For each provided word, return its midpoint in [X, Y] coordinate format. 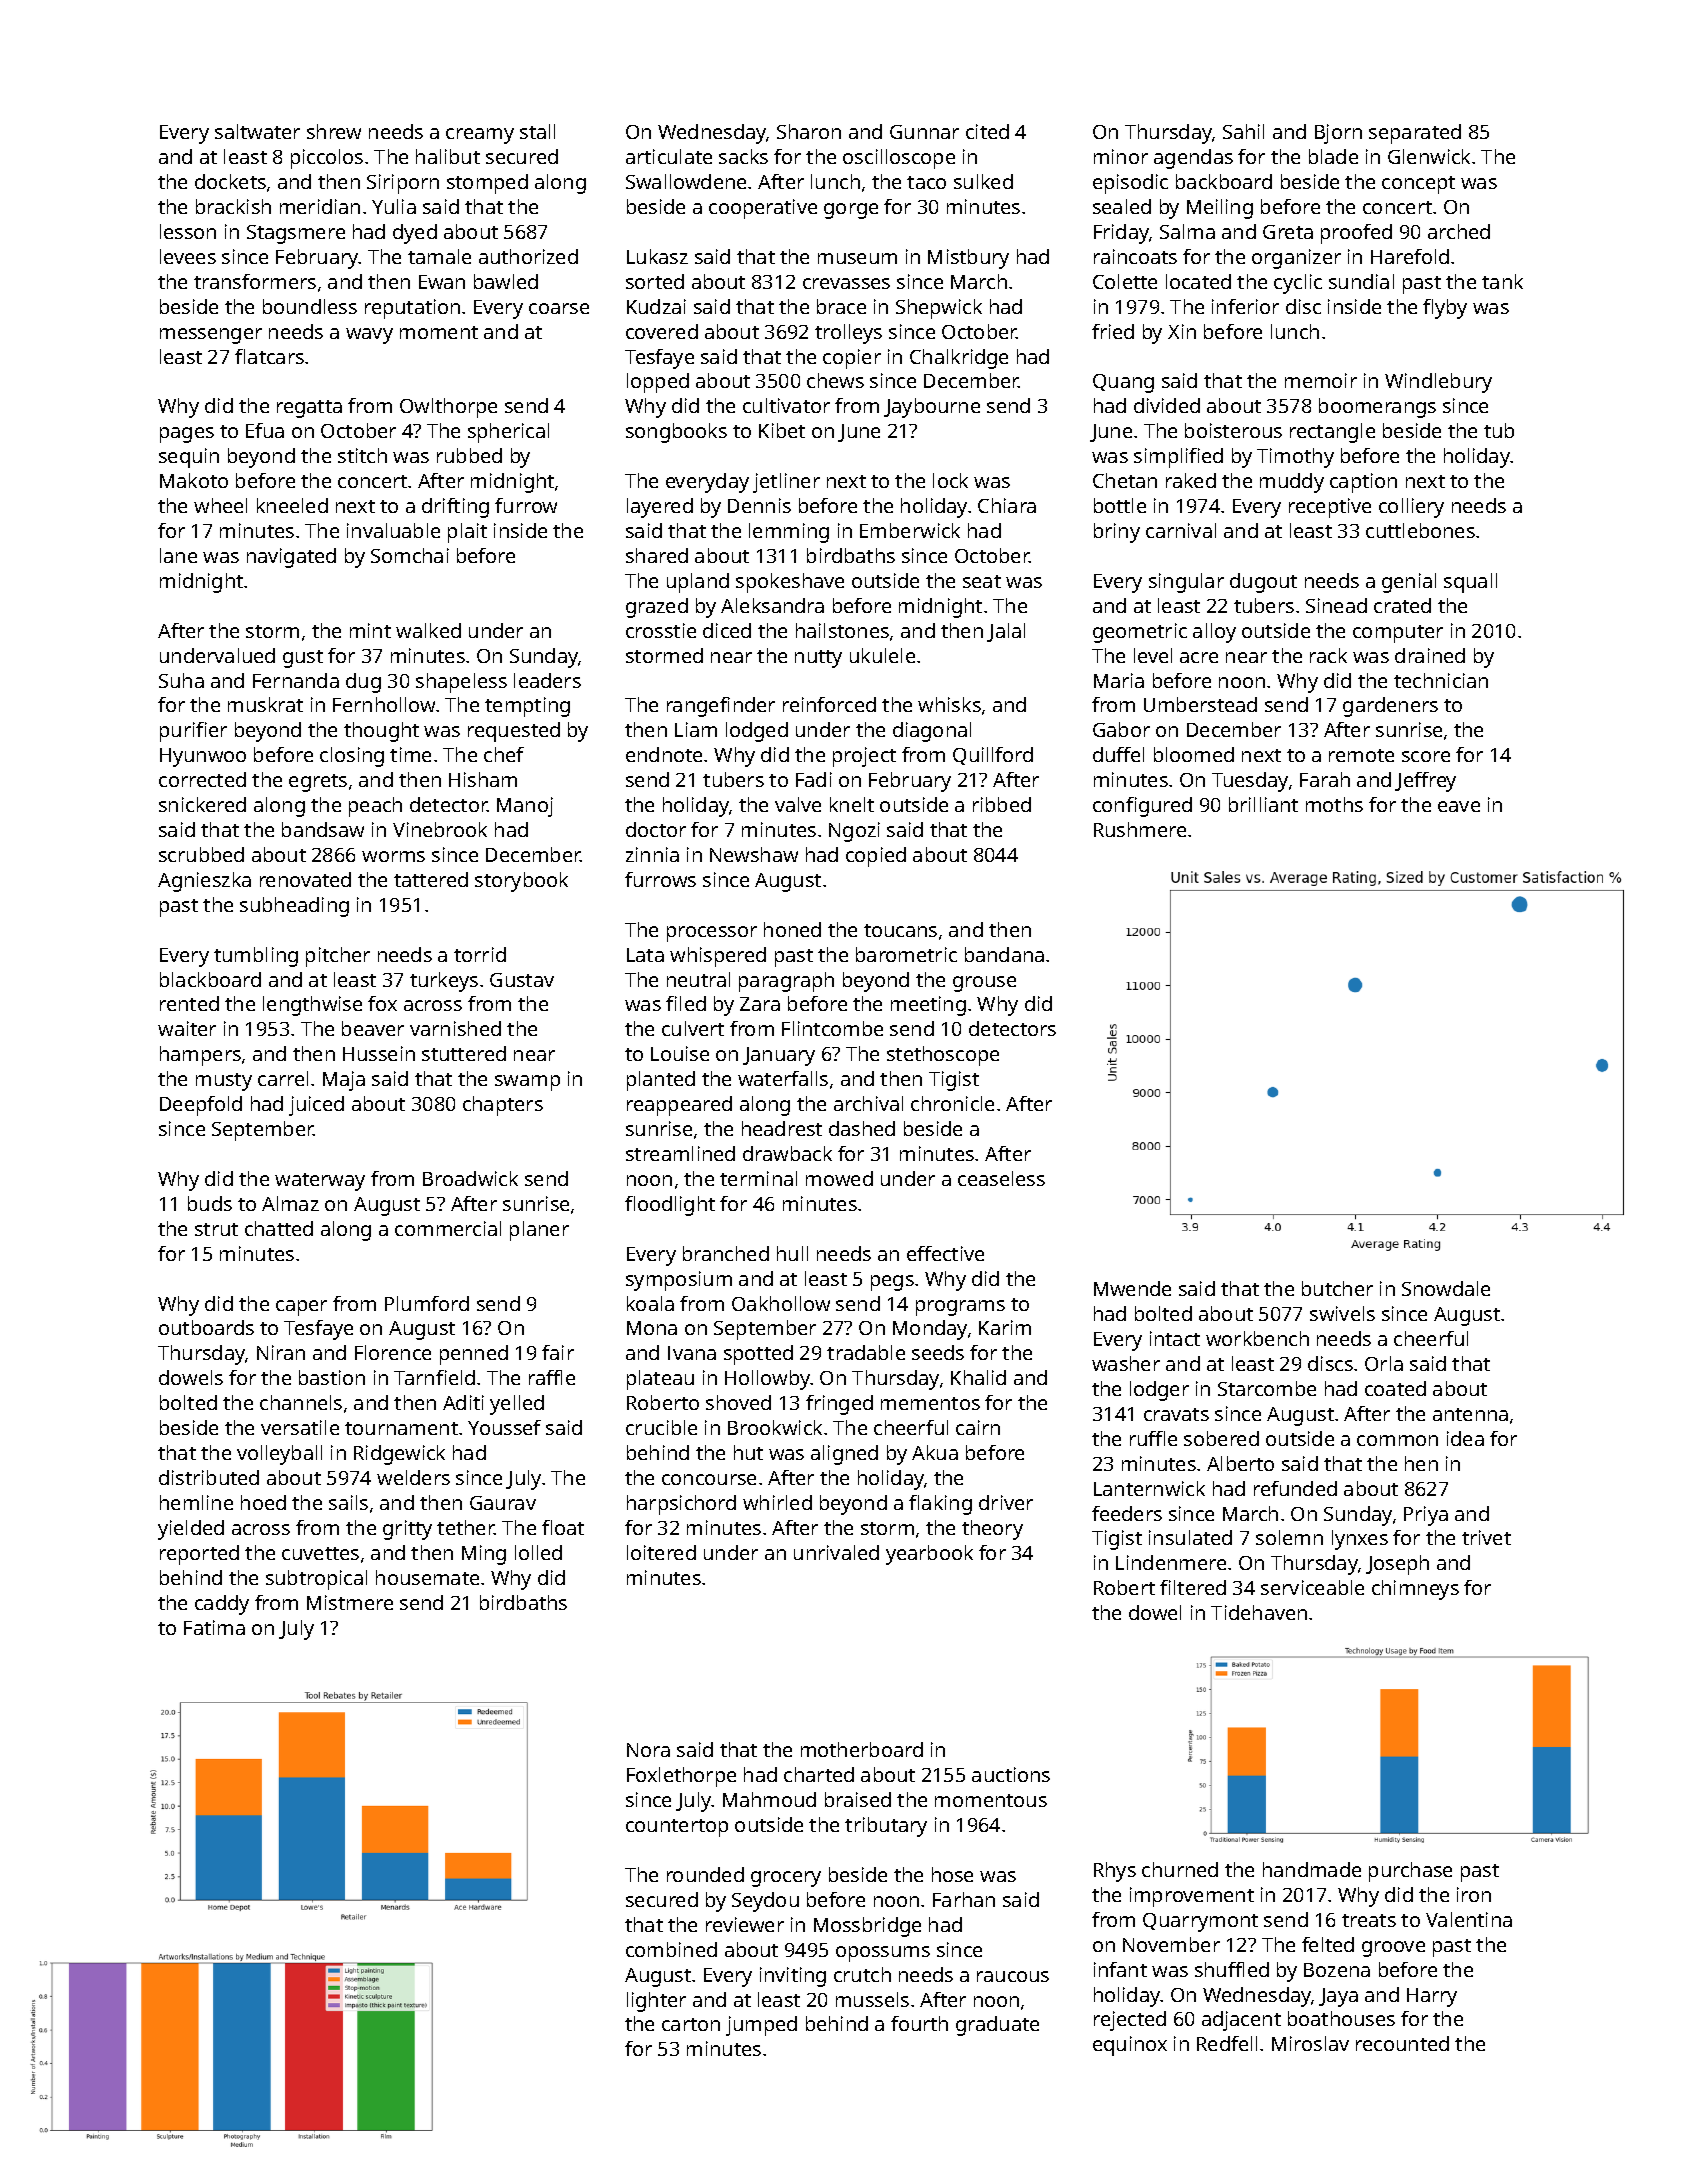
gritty [407, 1530]
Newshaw [754, 854]
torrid [480, 954]
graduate [997, 2026]
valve [798, 804]
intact [1175, 1338]
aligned [844, 1455]
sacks [743, 156]
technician [1441, 680]
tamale [439, 256]
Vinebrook [440, 829]
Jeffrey [1425, 782]
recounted [1402, 2043]
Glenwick [1429, 156]
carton [691, 2024]
